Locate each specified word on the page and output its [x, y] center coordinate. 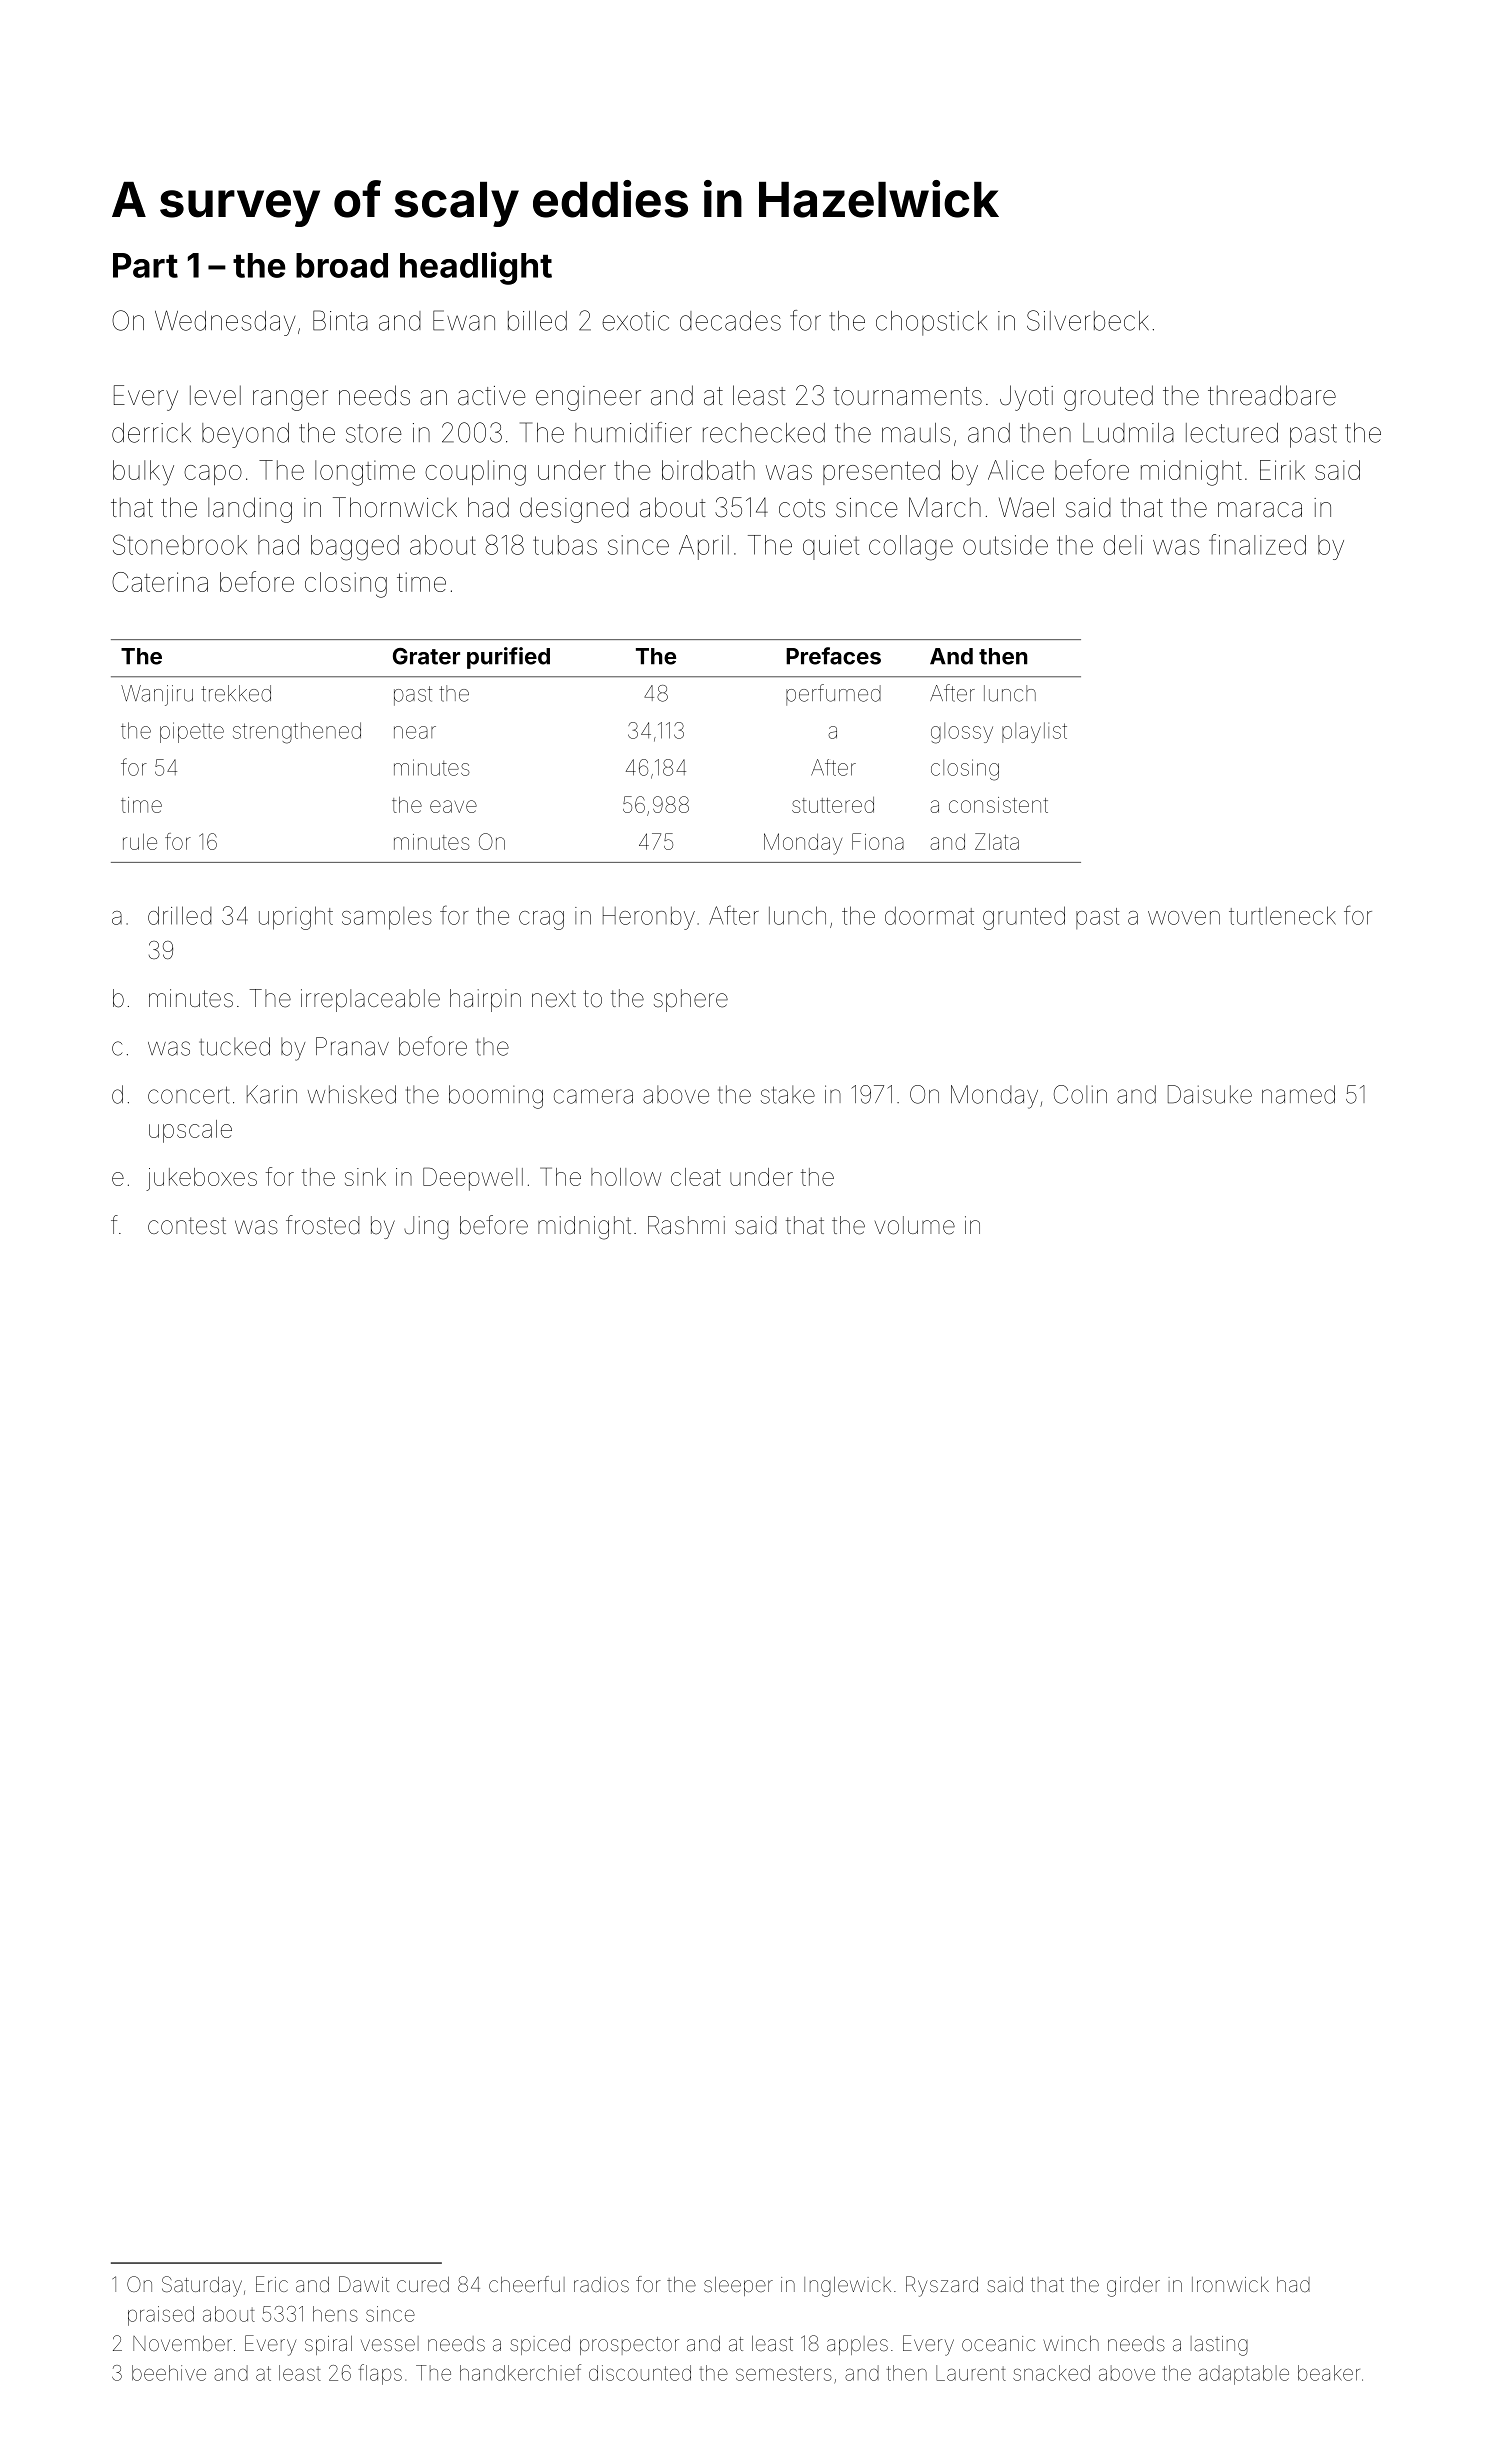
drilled [179, 915]
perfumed [833, 695]
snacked [1051, 2373]
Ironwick [1230, 2284]
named [1298, 1094]
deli [1122, 545]
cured [423, 2284]
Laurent [971, 2373]
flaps [380, 2374]
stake [788, 1094]
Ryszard [942, 2286]
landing [250, 510]
